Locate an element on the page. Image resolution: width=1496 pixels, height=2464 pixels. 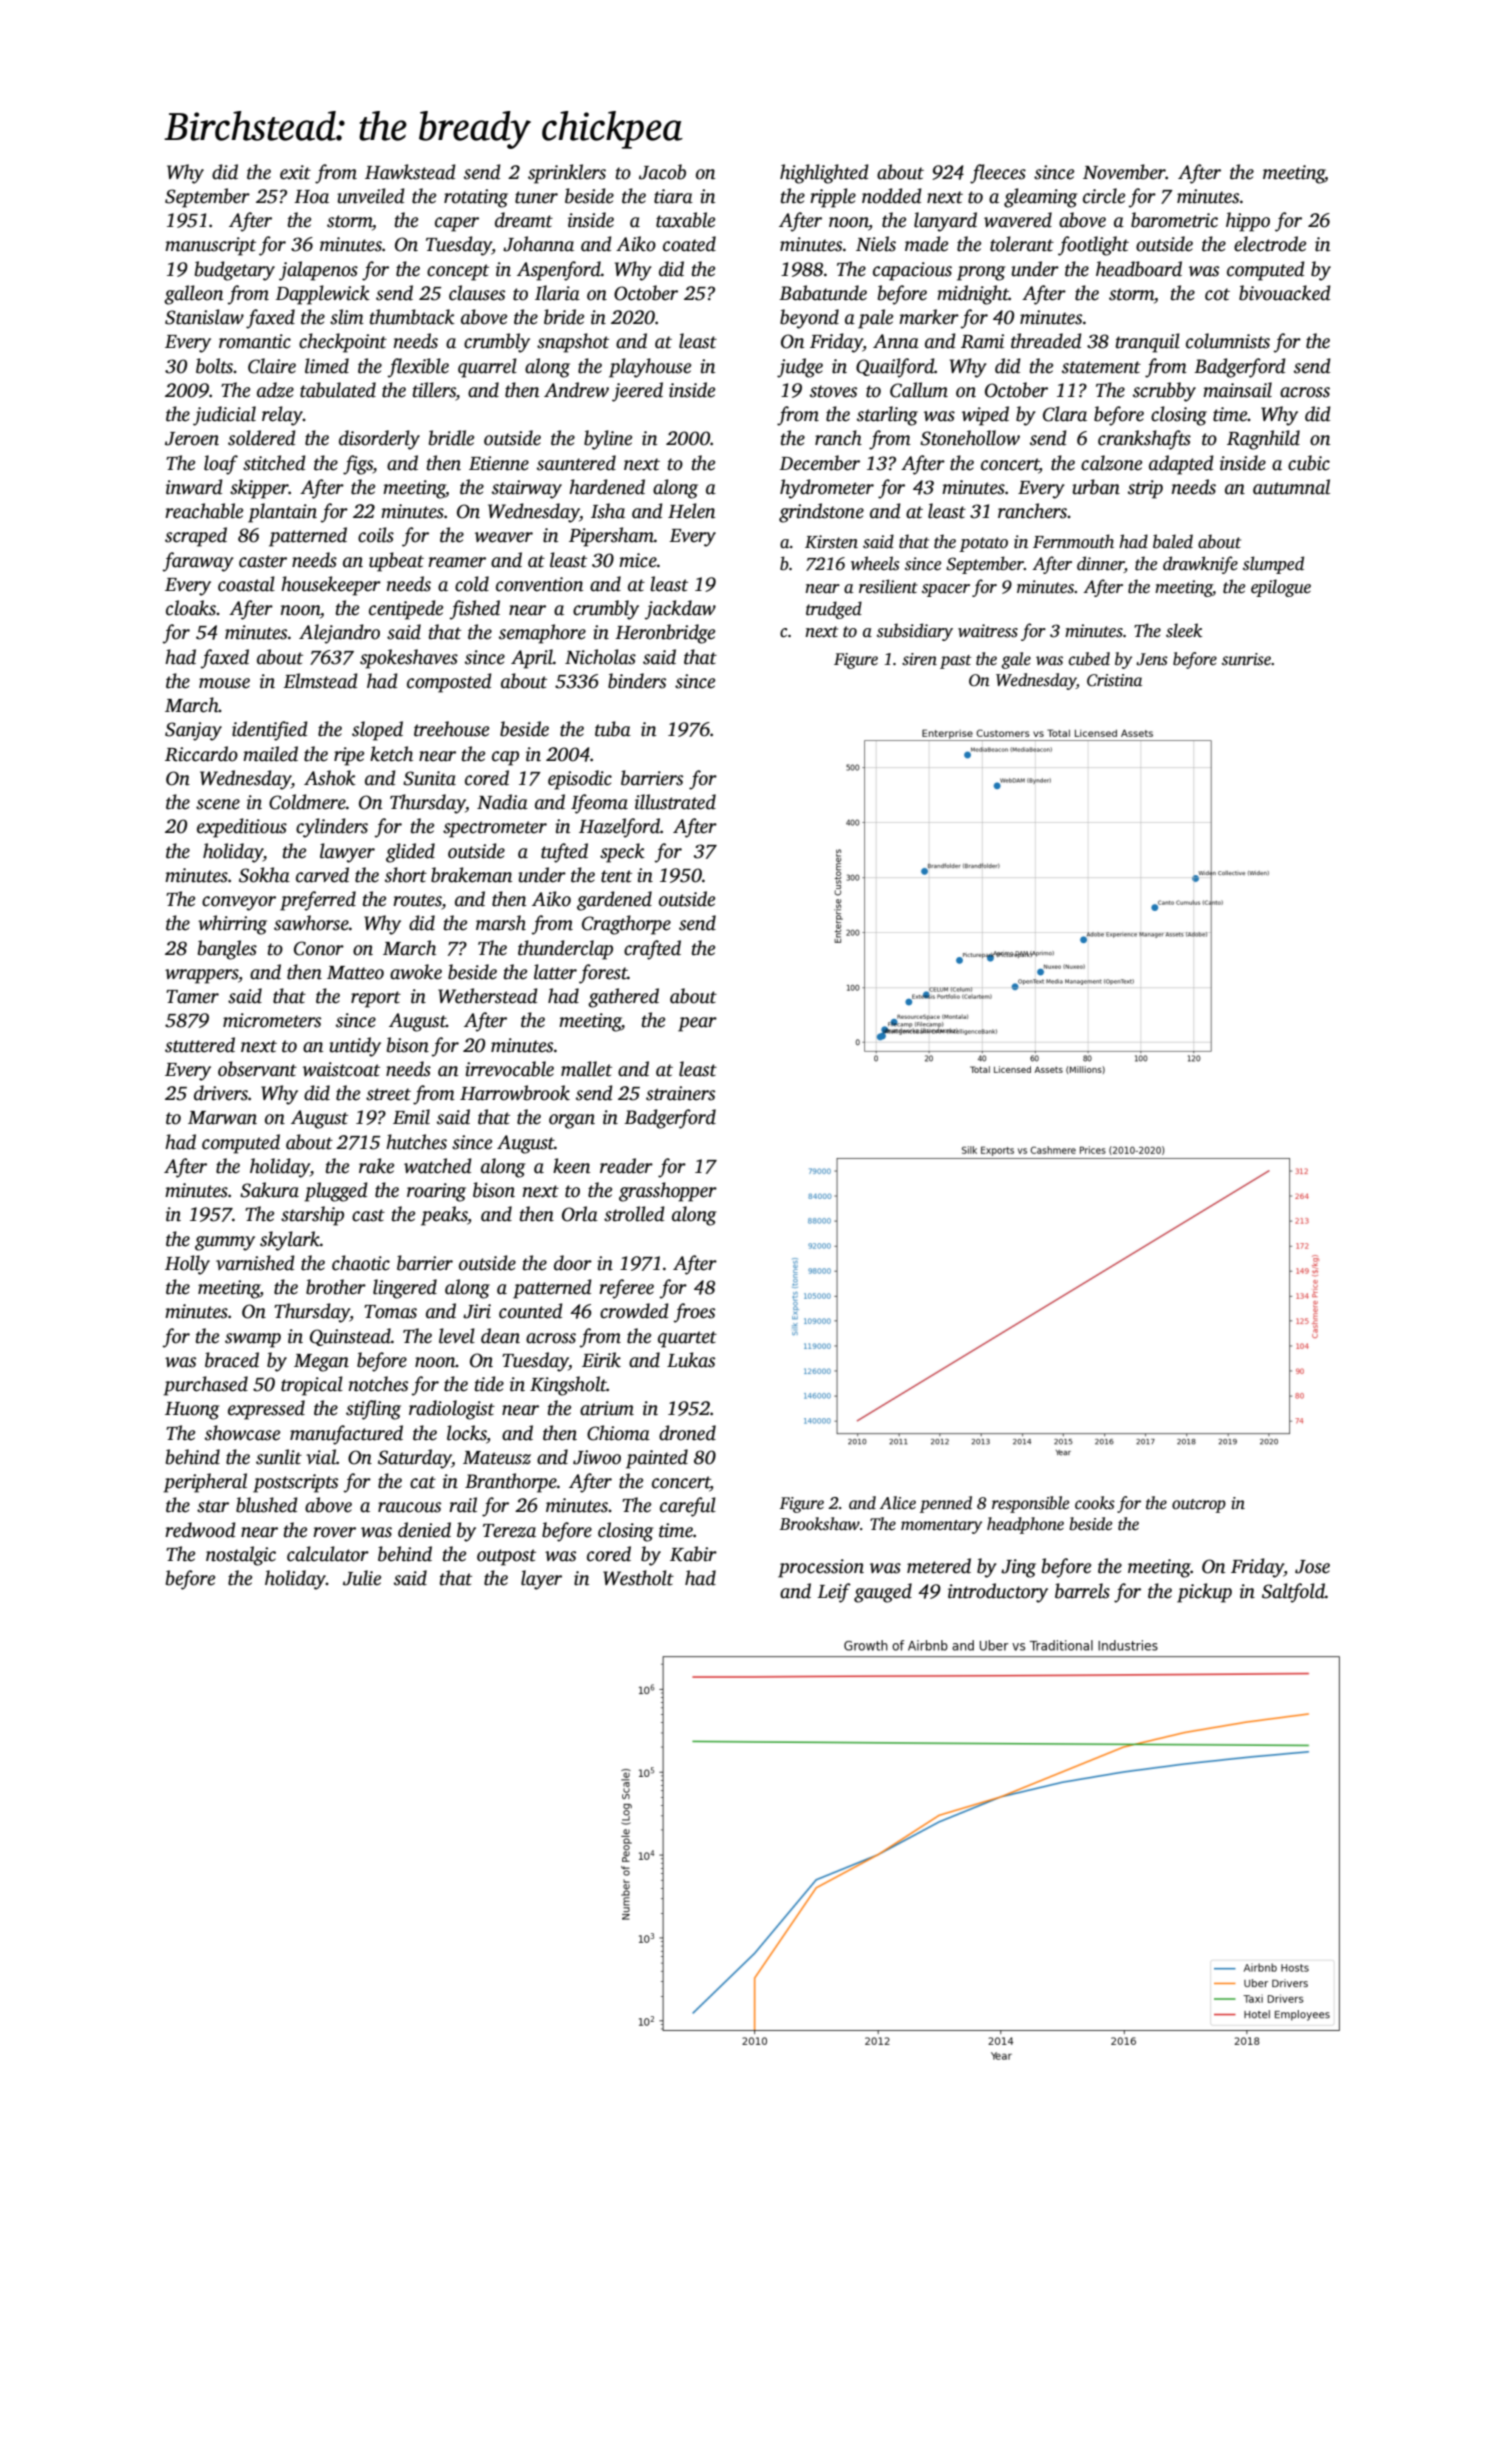
Jacob is located at coordinates (662, 172).
